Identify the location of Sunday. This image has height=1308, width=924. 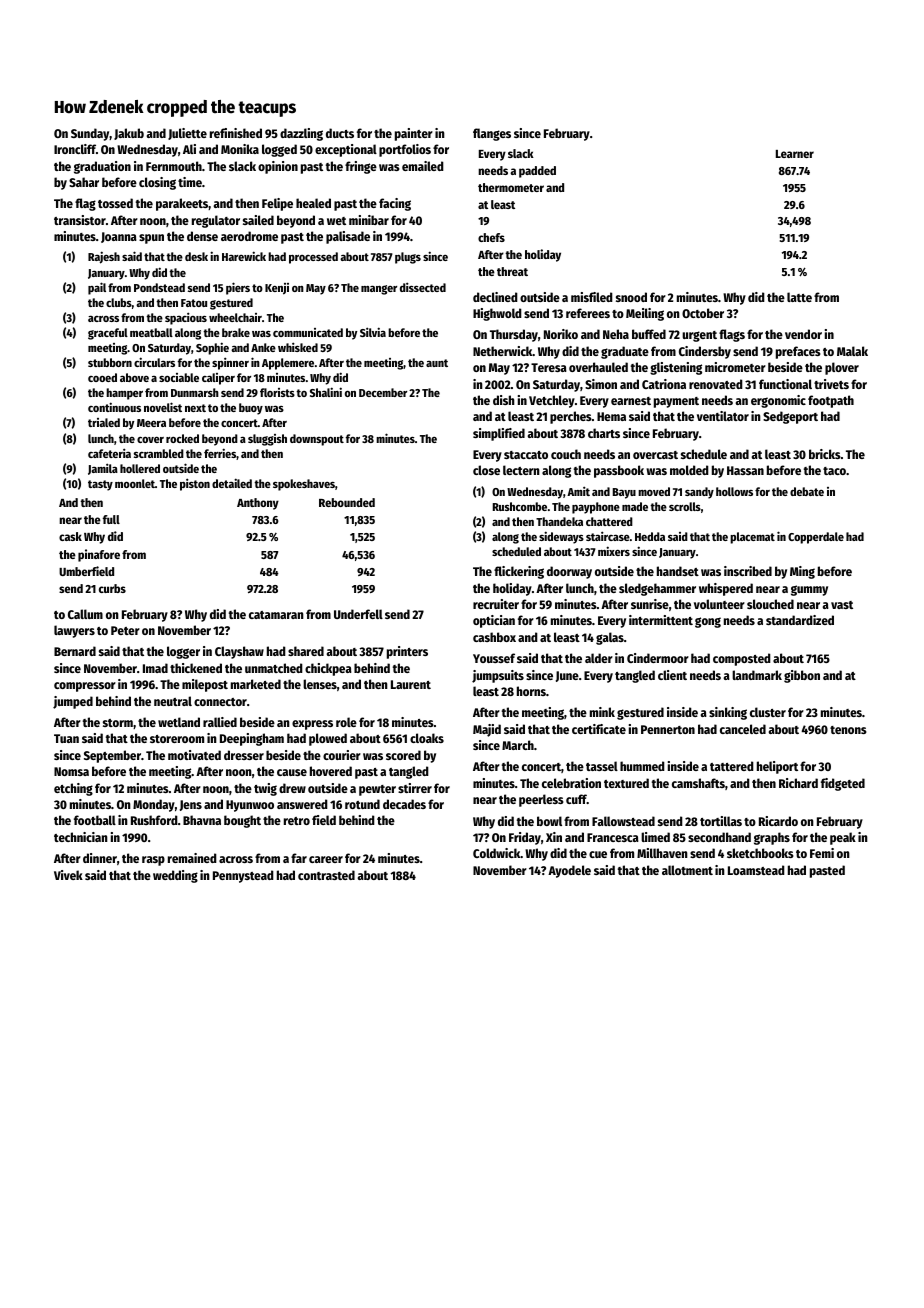
(90, 134).
